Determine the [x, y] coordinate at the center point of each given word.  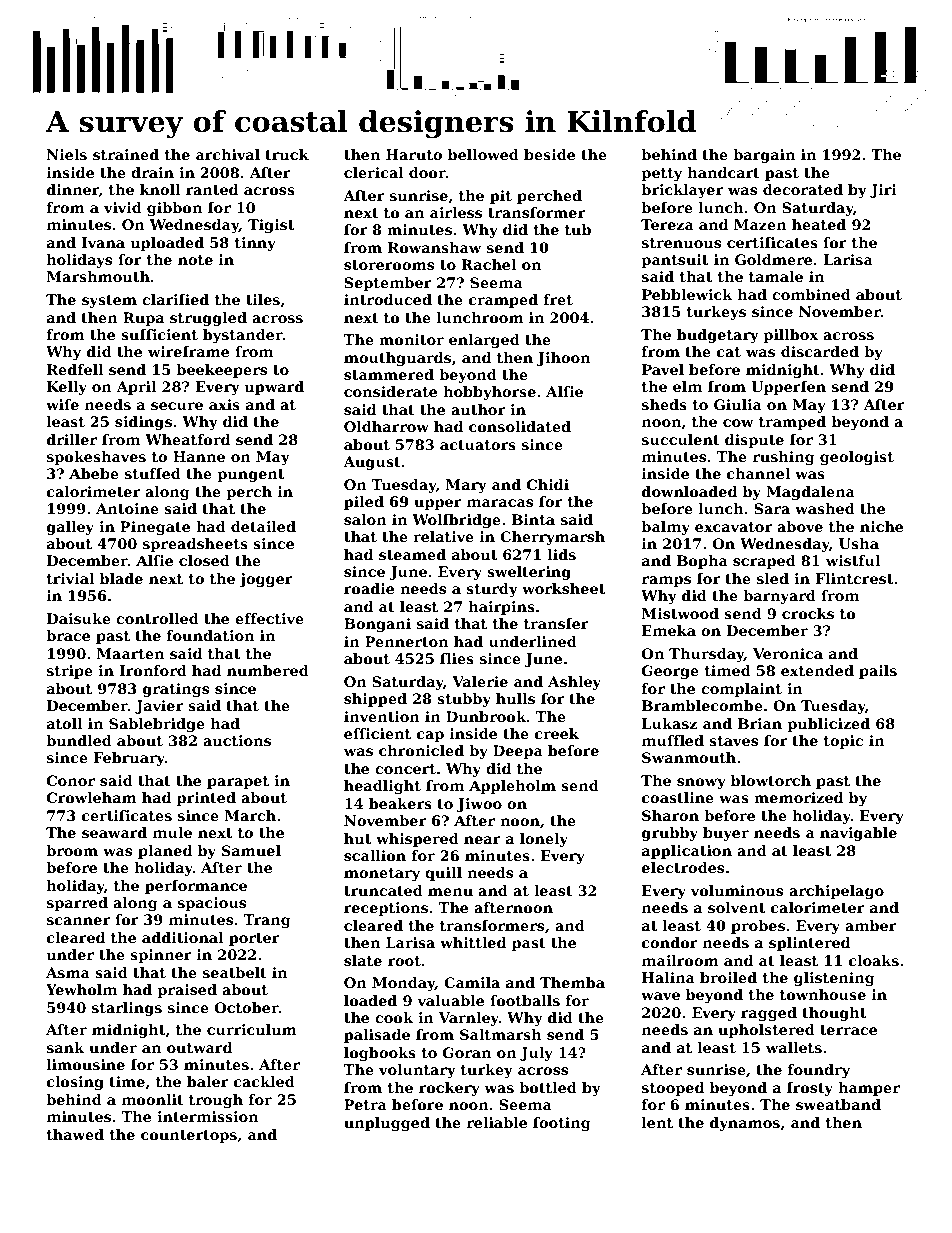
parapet [238, 782]
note [195, 260]
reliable [497, 1122]
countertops [189, 1136]
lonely [544, 840]
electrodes [683, 867]
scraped [764, 562]
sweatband [838, 1104]
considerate [390, 391]
